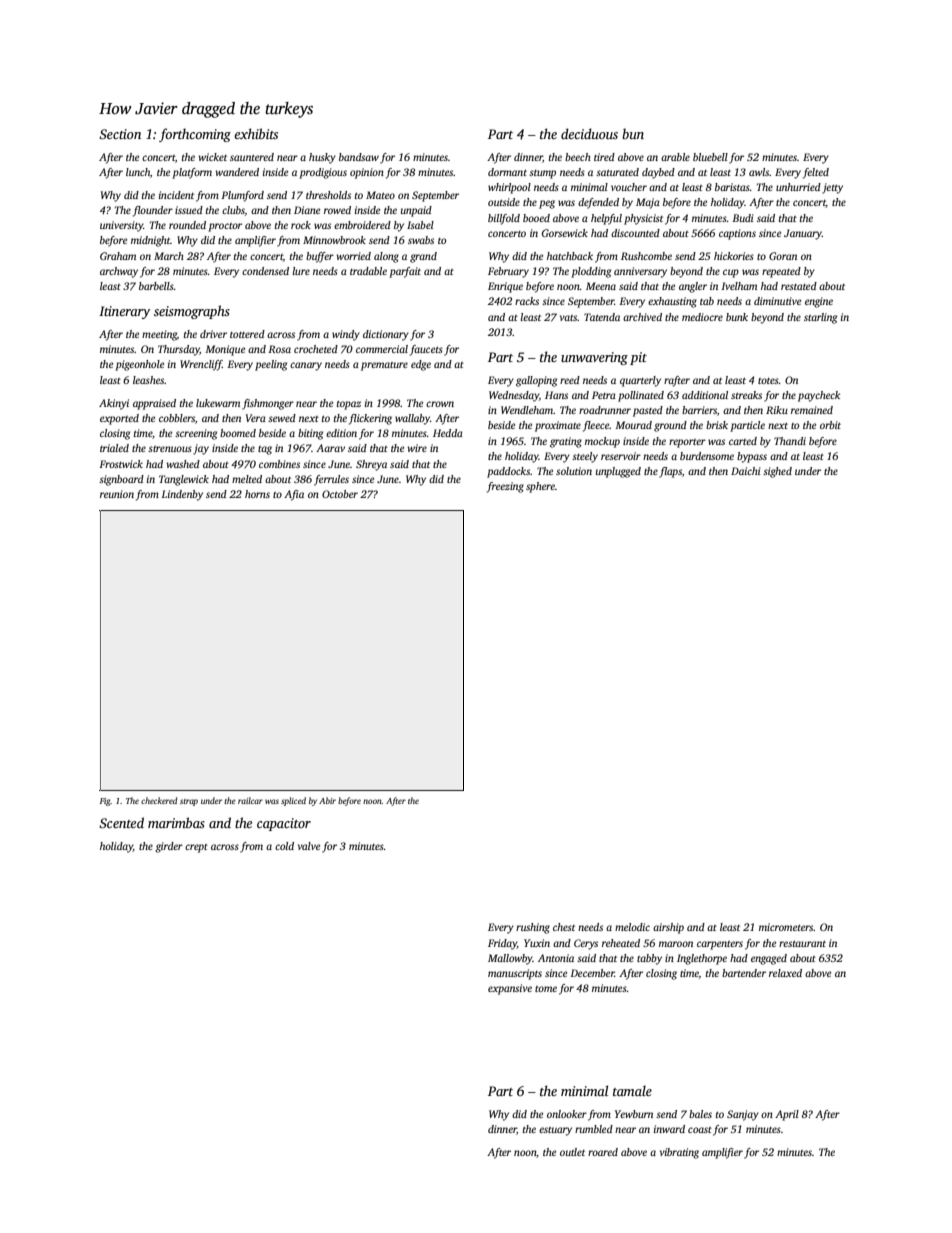 The image size is (952, 1233). I want to click on streaks, so click(746, 395).
